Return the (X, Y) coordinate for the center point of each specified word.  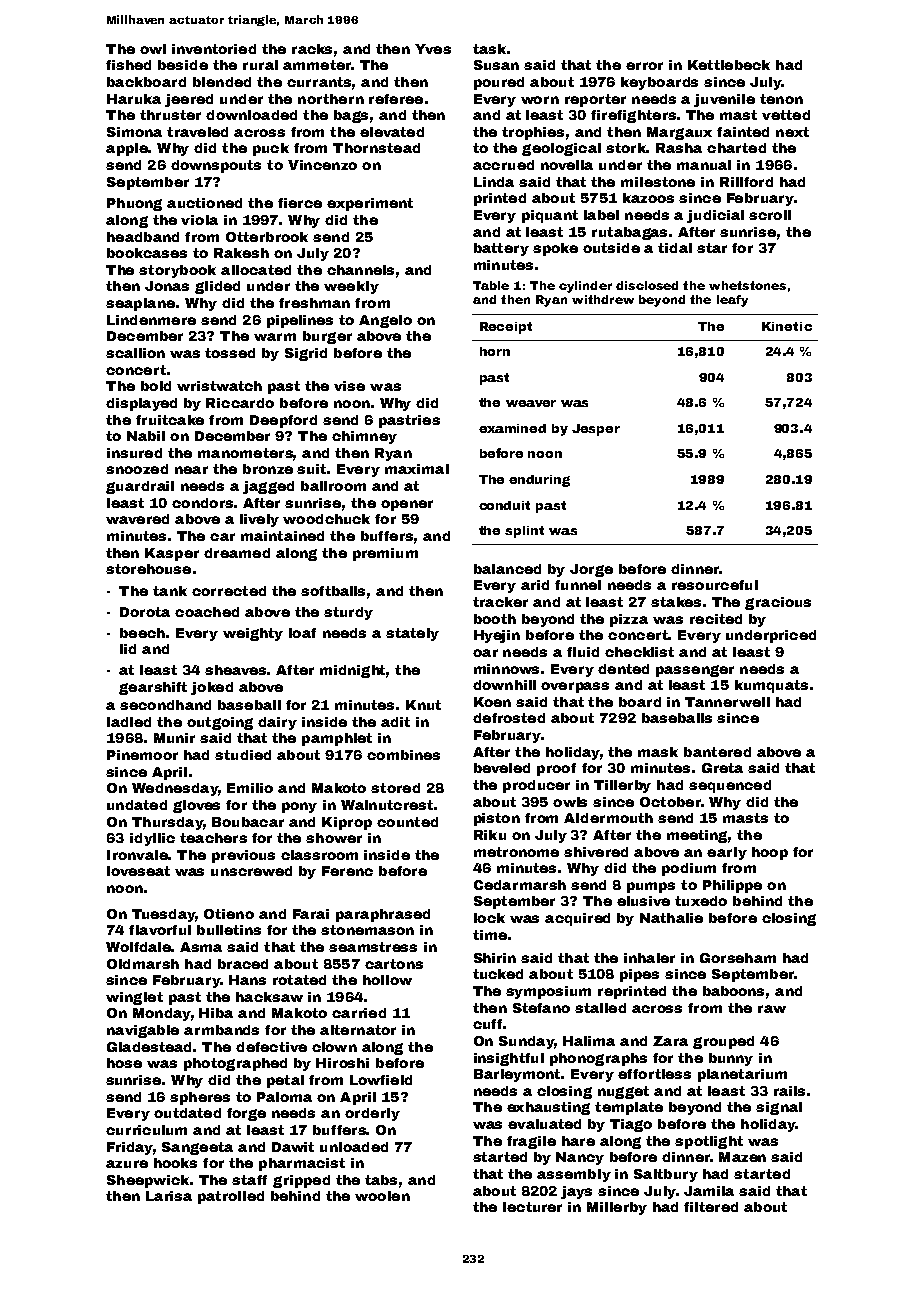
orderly (372, 1114)
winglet (134, 998)
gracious (778, 603)
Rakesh (241, 253)
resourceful (715, 585)
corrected (229, 591)
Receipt (506, 328)
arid (535, 585)
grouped (723, 1042)
